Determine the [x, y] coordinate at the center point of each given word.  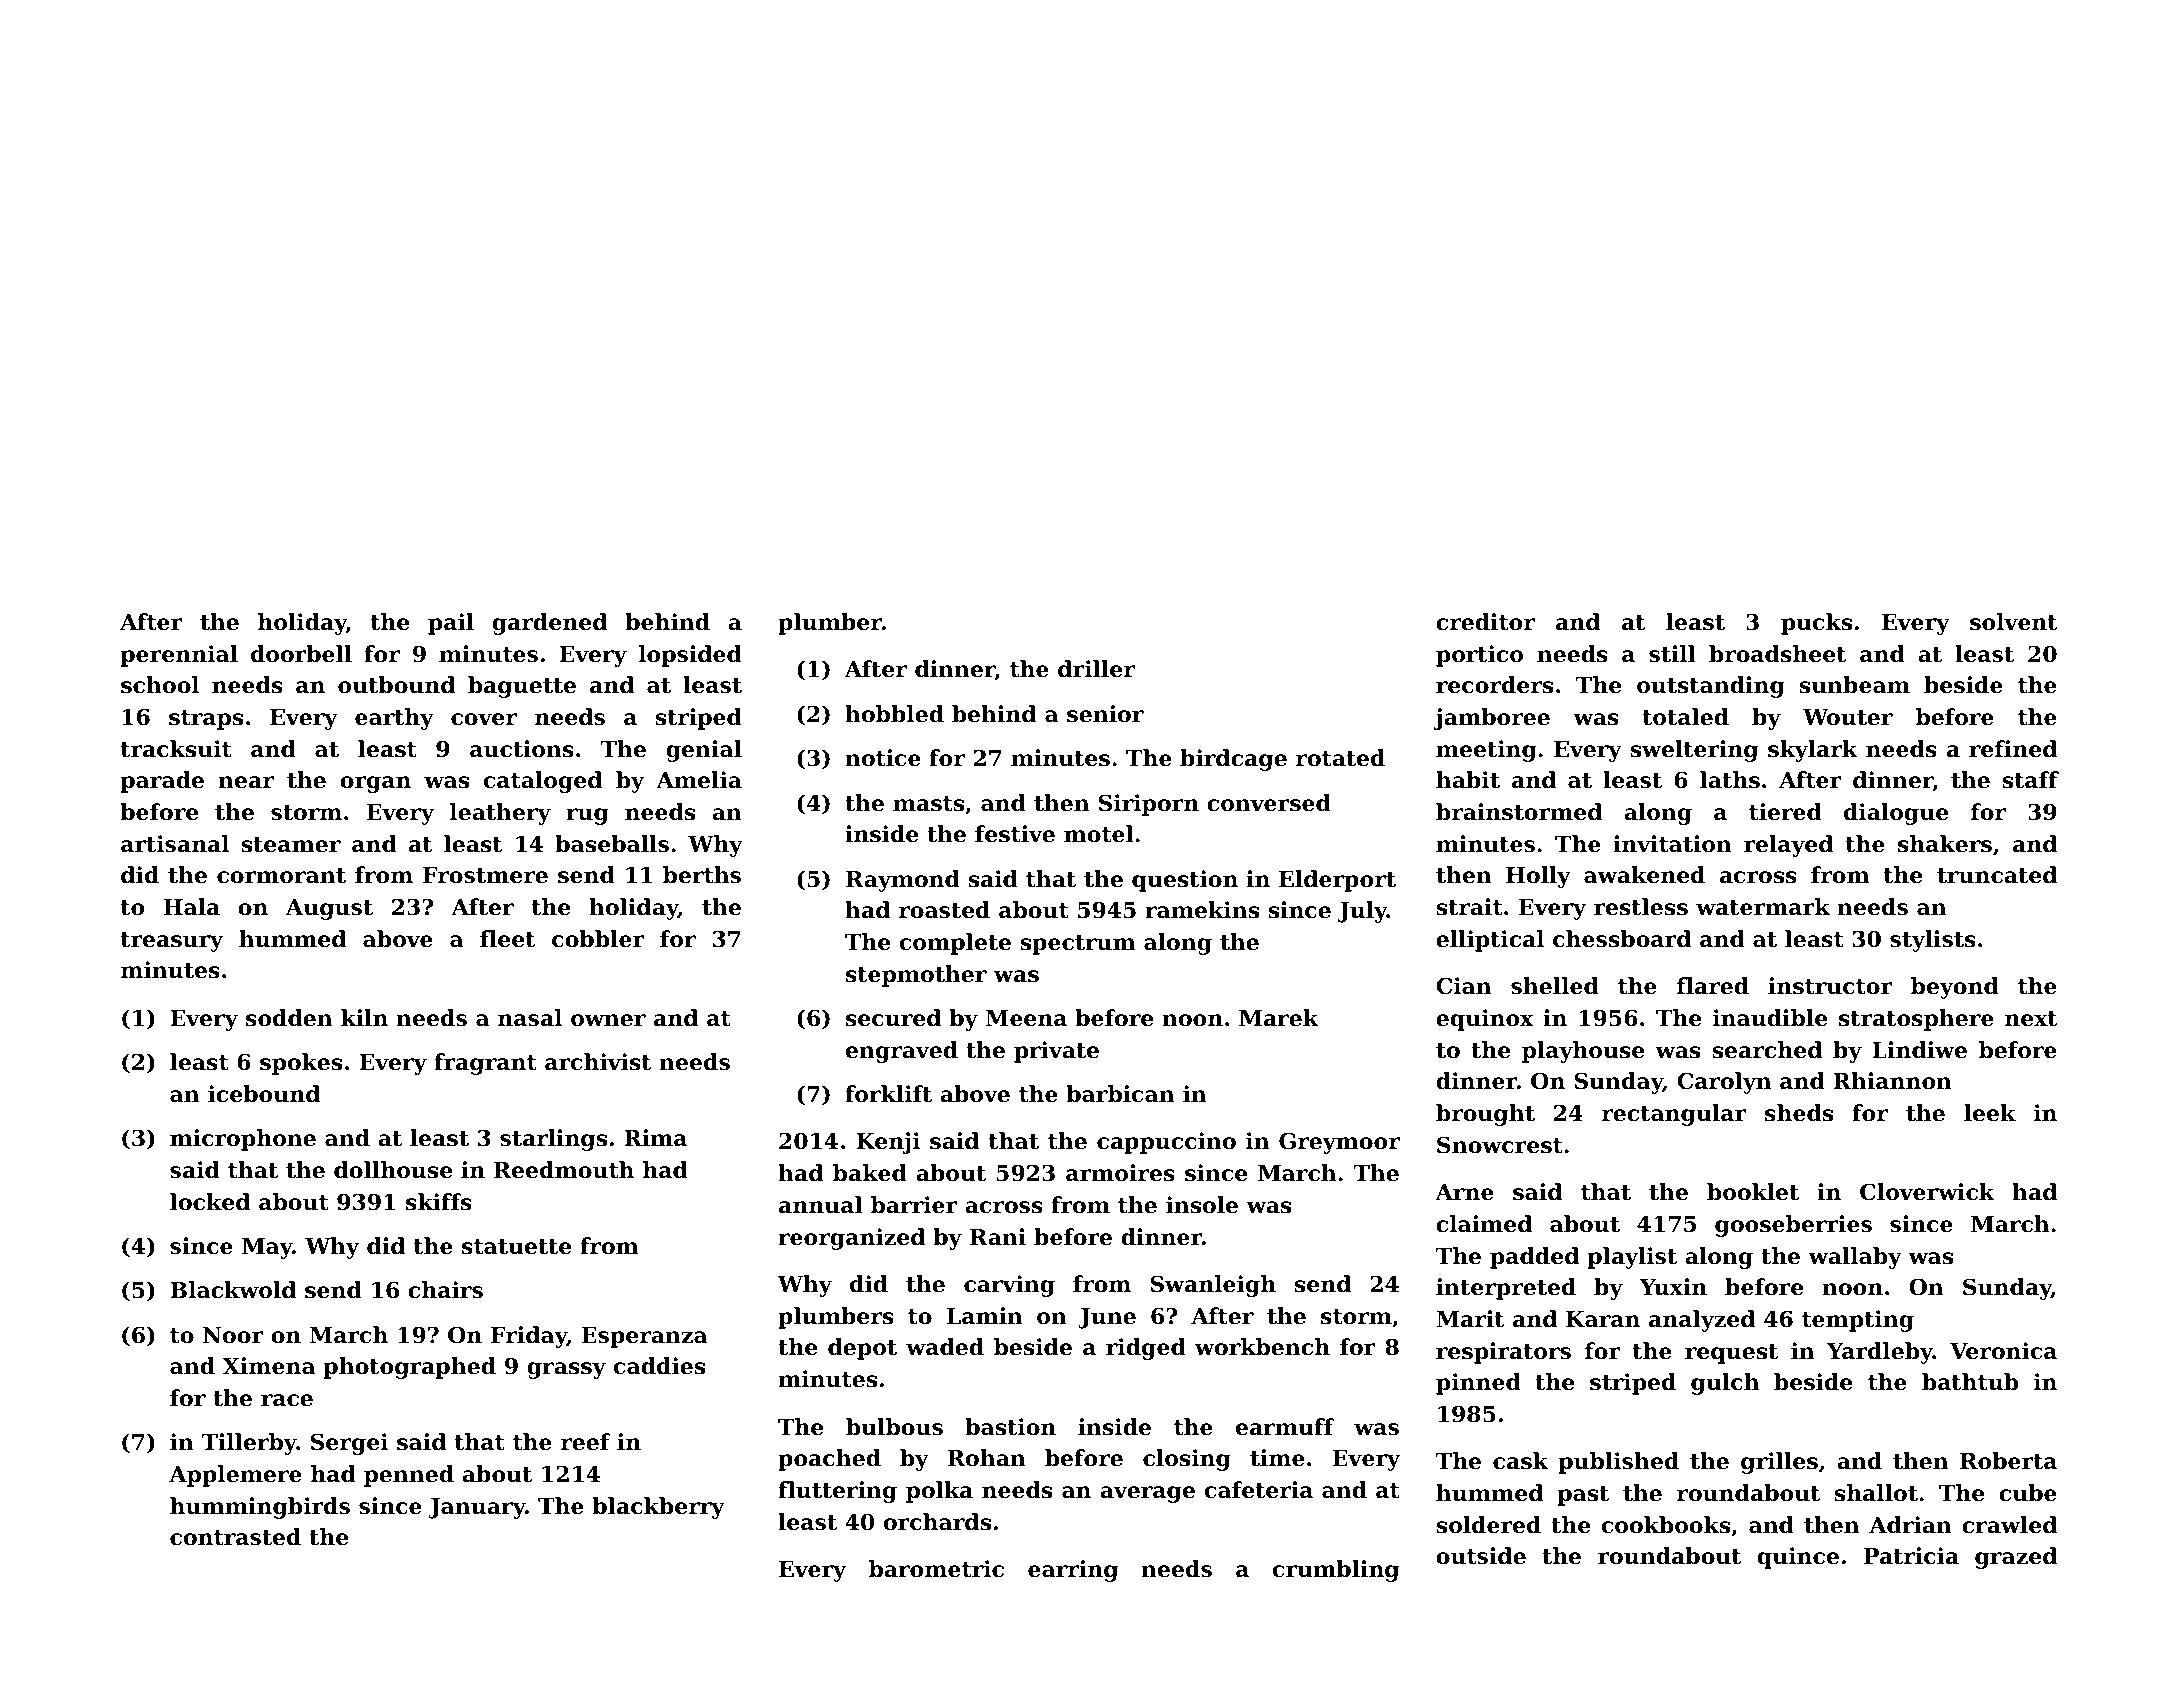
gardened [549, 624]
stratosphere [1916, 1020]
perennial [179, 656]
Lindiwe [1919, 1050]
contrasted [235, 1537]
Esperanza [645, 1337]
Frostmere [485, 875]
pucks [1816, 624]
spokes [301, 1064]
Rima [655, 1138]
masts [928, 804]
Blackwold [233, 1290]
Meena [1026, 1018]
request [1731, 1354]
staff [2030, 780]
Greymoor [1339, 1143]
